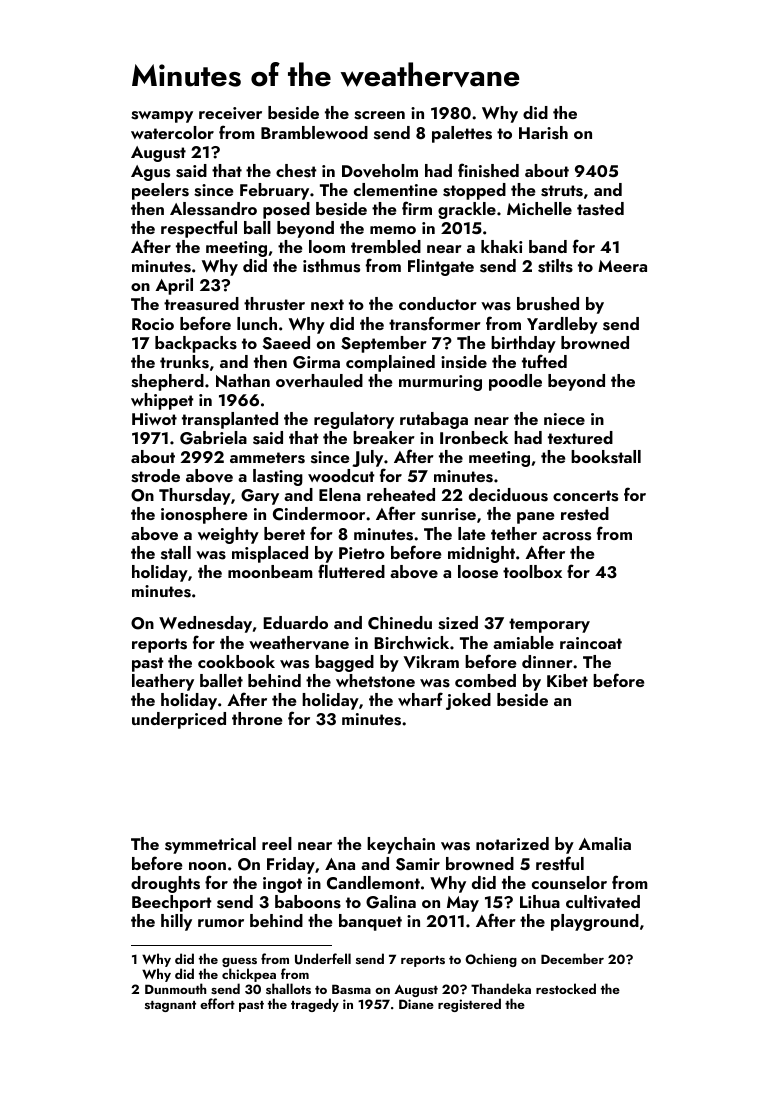 This screenshot has width=781, height=1108. What do you see at coordinates (379, 115) in the screenshot?
I see `screen` at bounding box center [379, 115].
